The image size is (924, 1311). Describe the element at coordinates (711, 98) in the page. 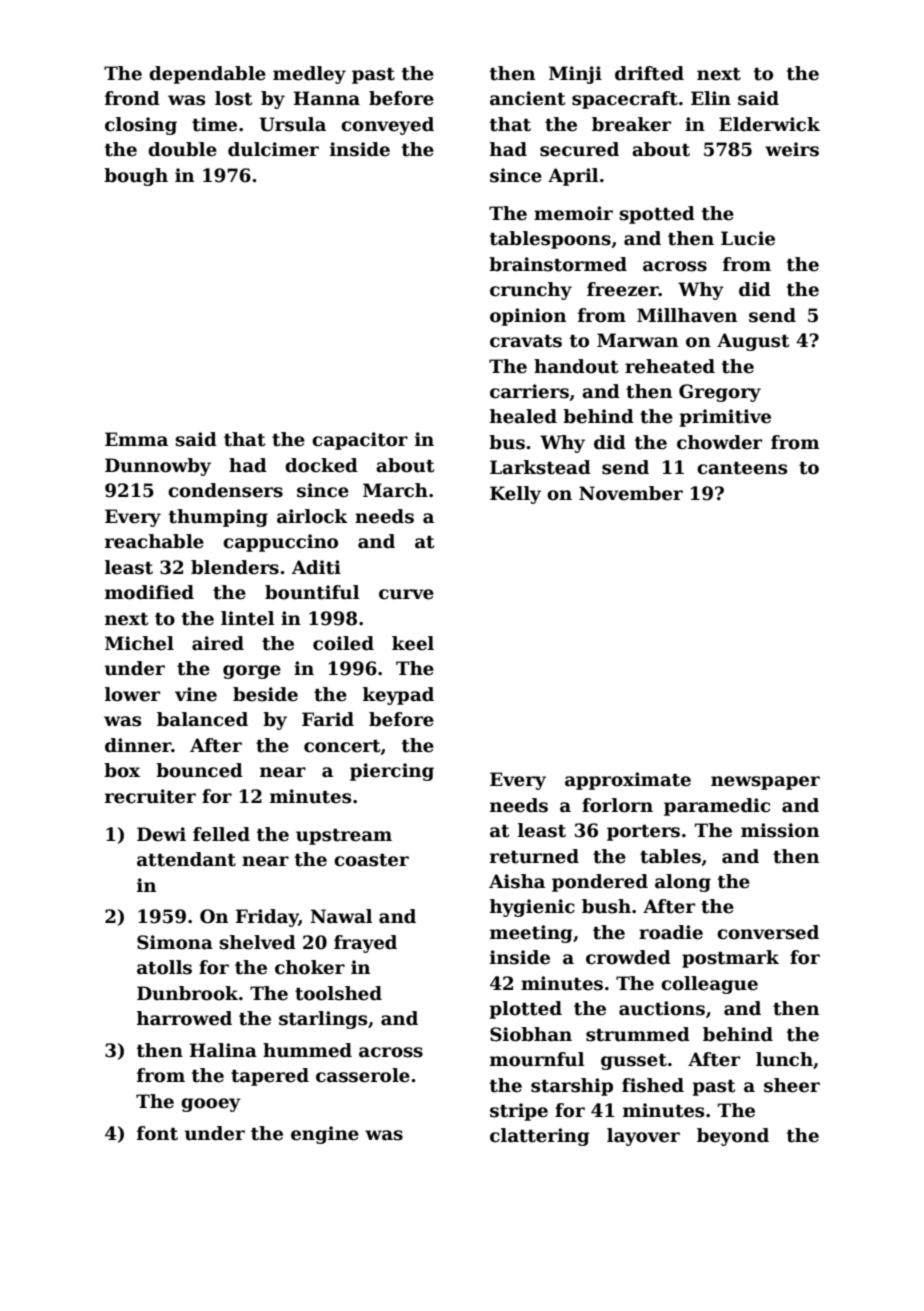

I see `Elin` at that location.
